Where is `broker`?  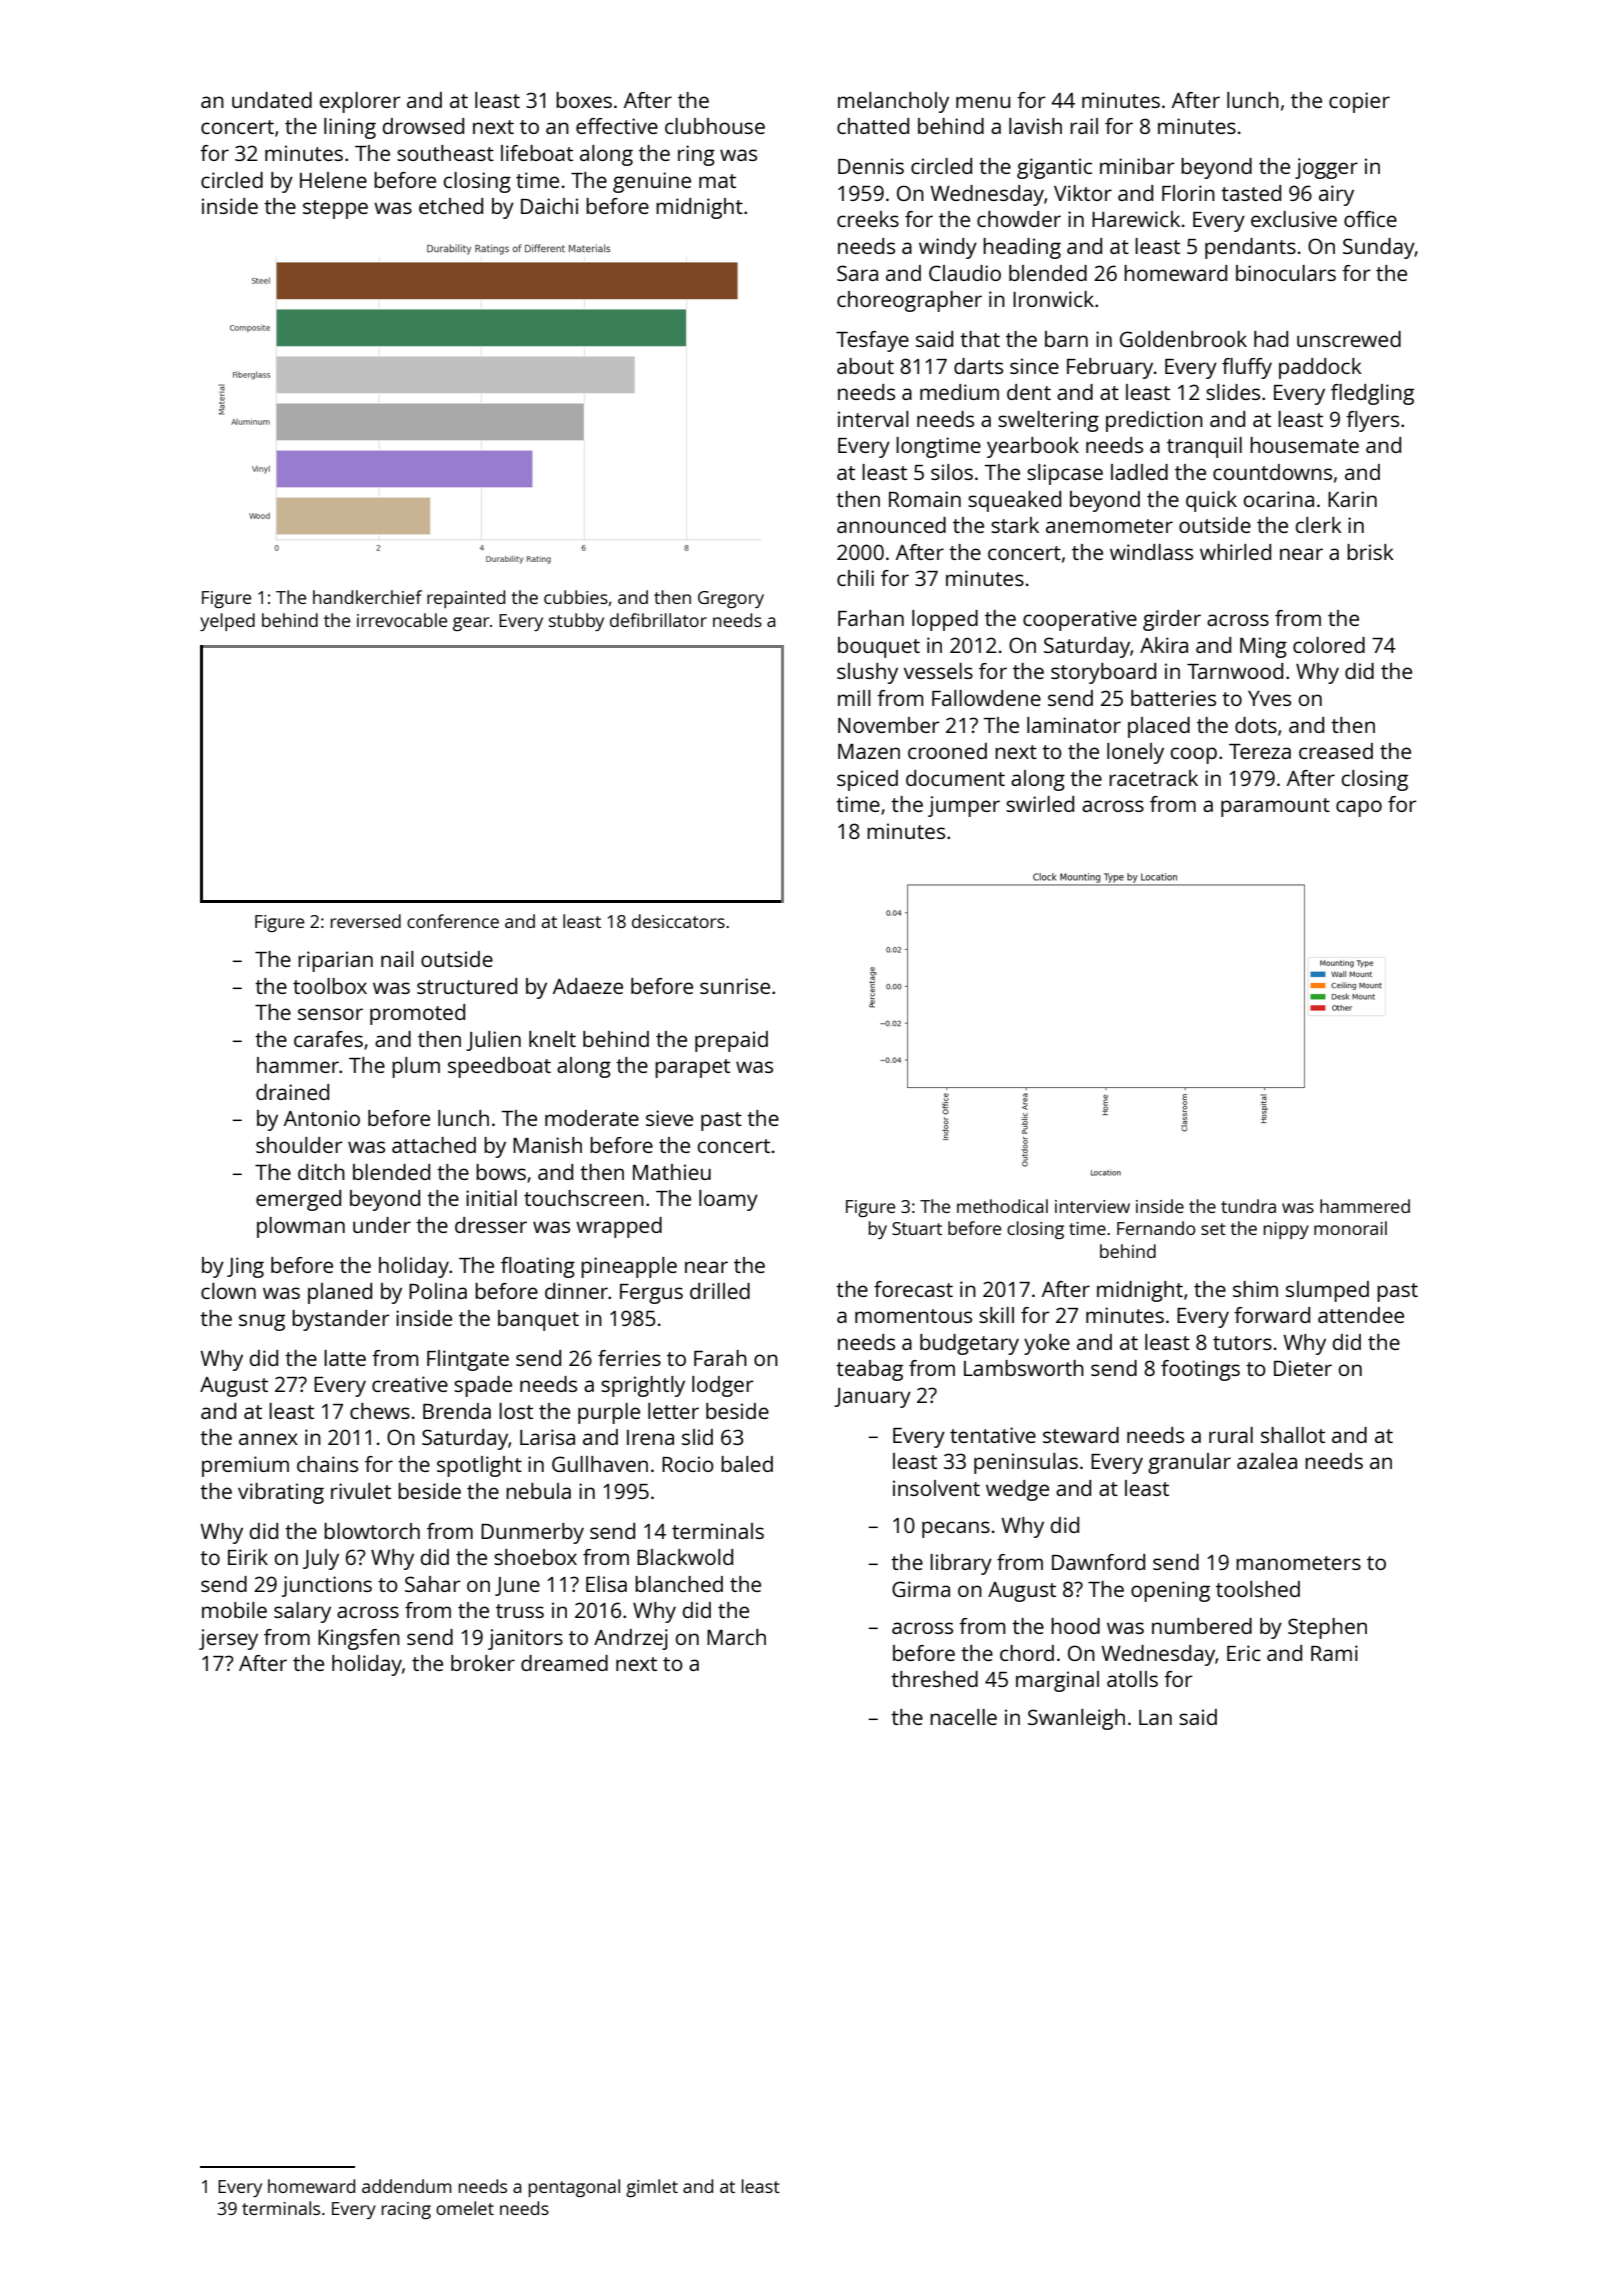
broker is located at coordinates (483, 1663).
